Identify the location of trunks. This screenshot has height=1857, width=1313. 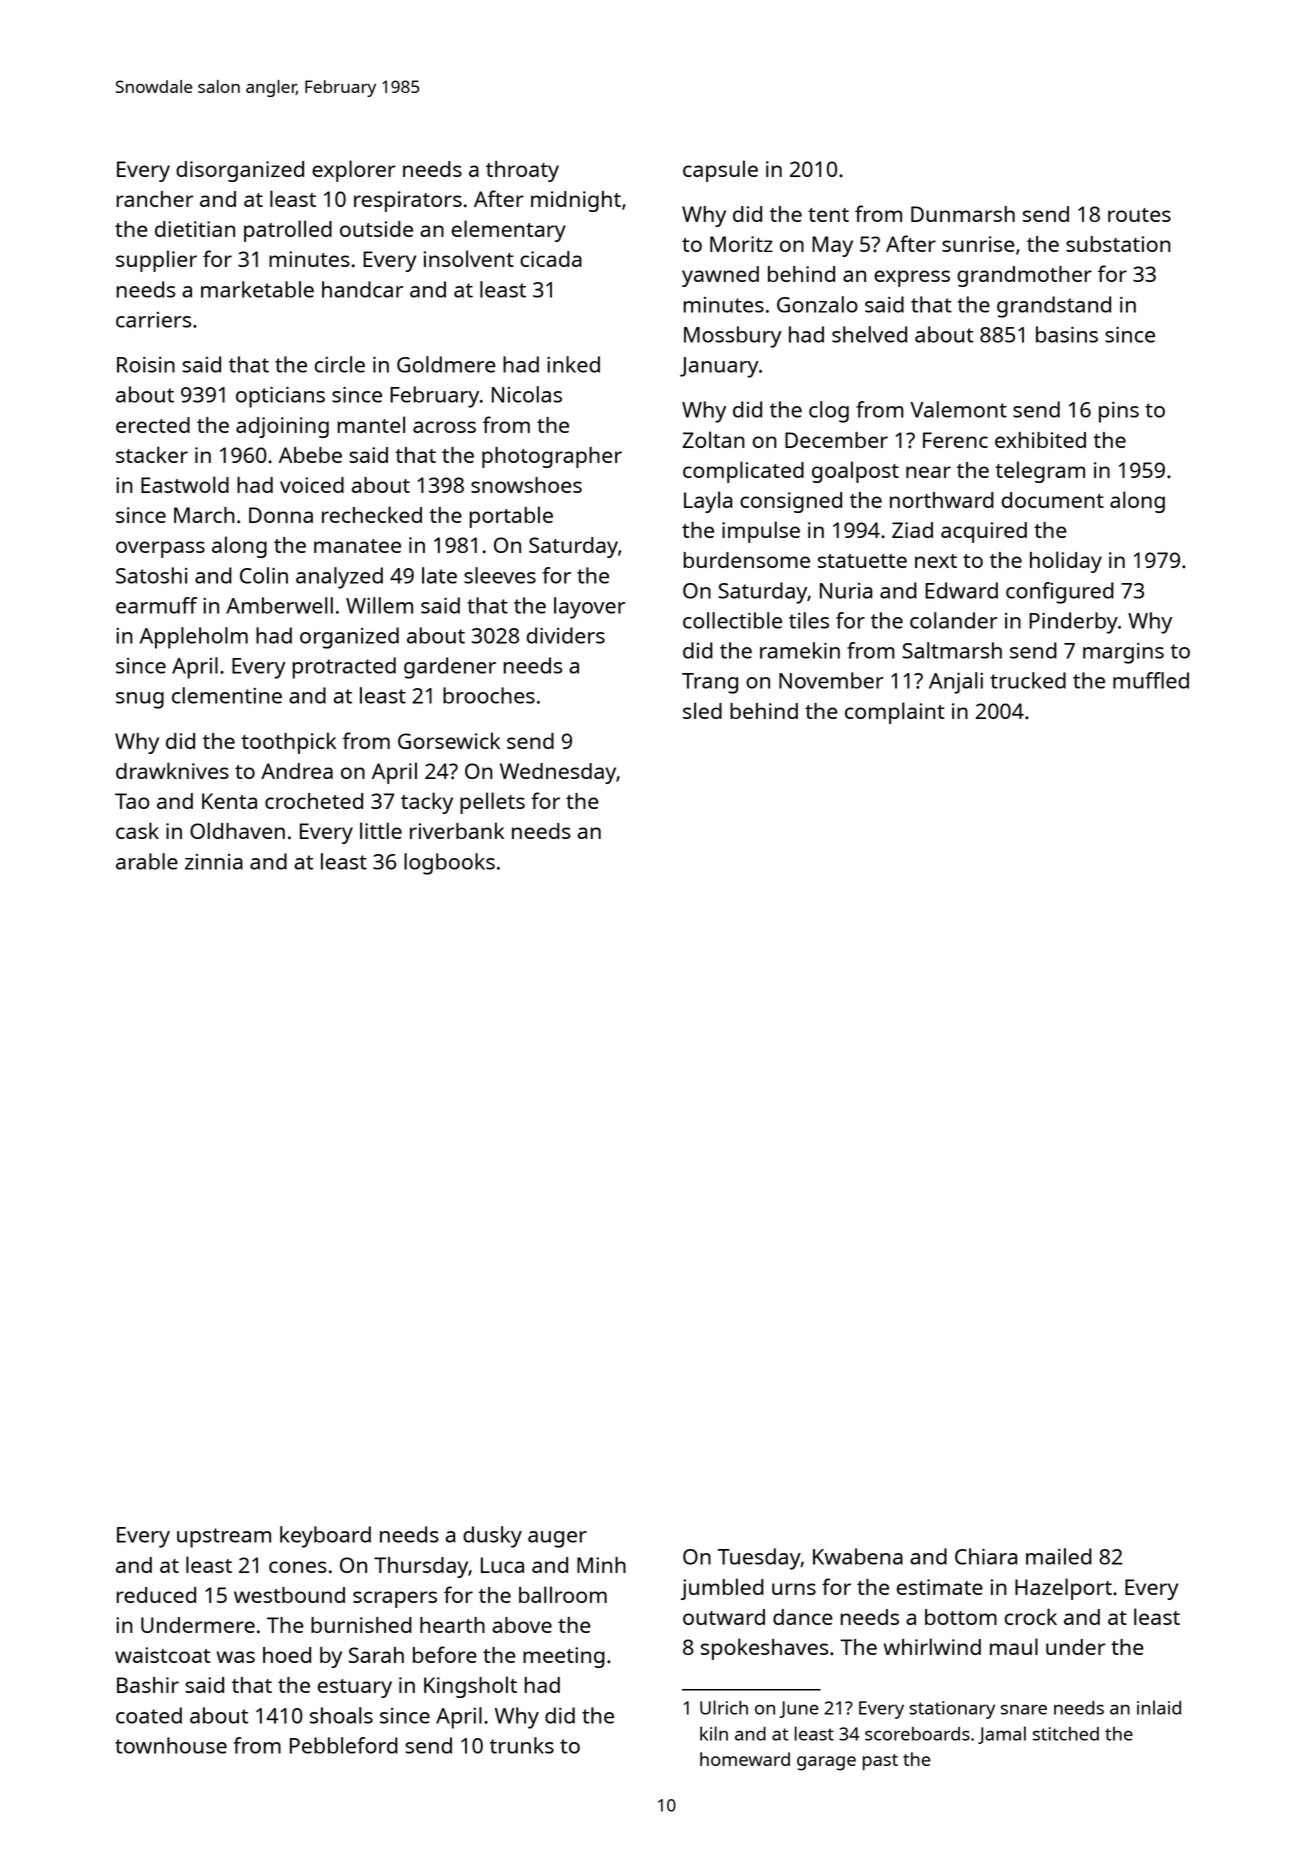
(522, 1745).
